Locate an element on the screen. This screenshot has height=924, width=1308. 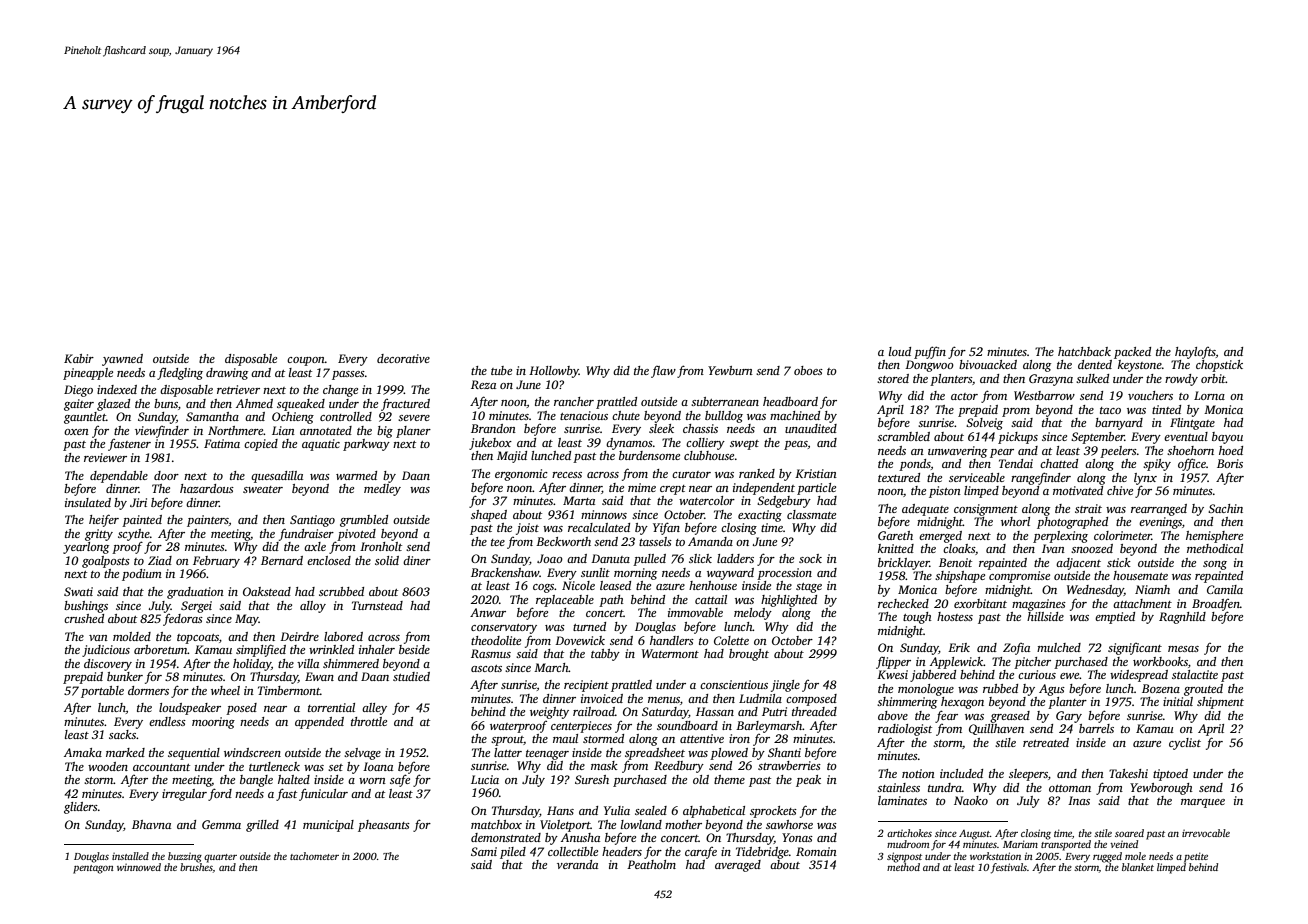
mime is located at coordinates (642, 487).
